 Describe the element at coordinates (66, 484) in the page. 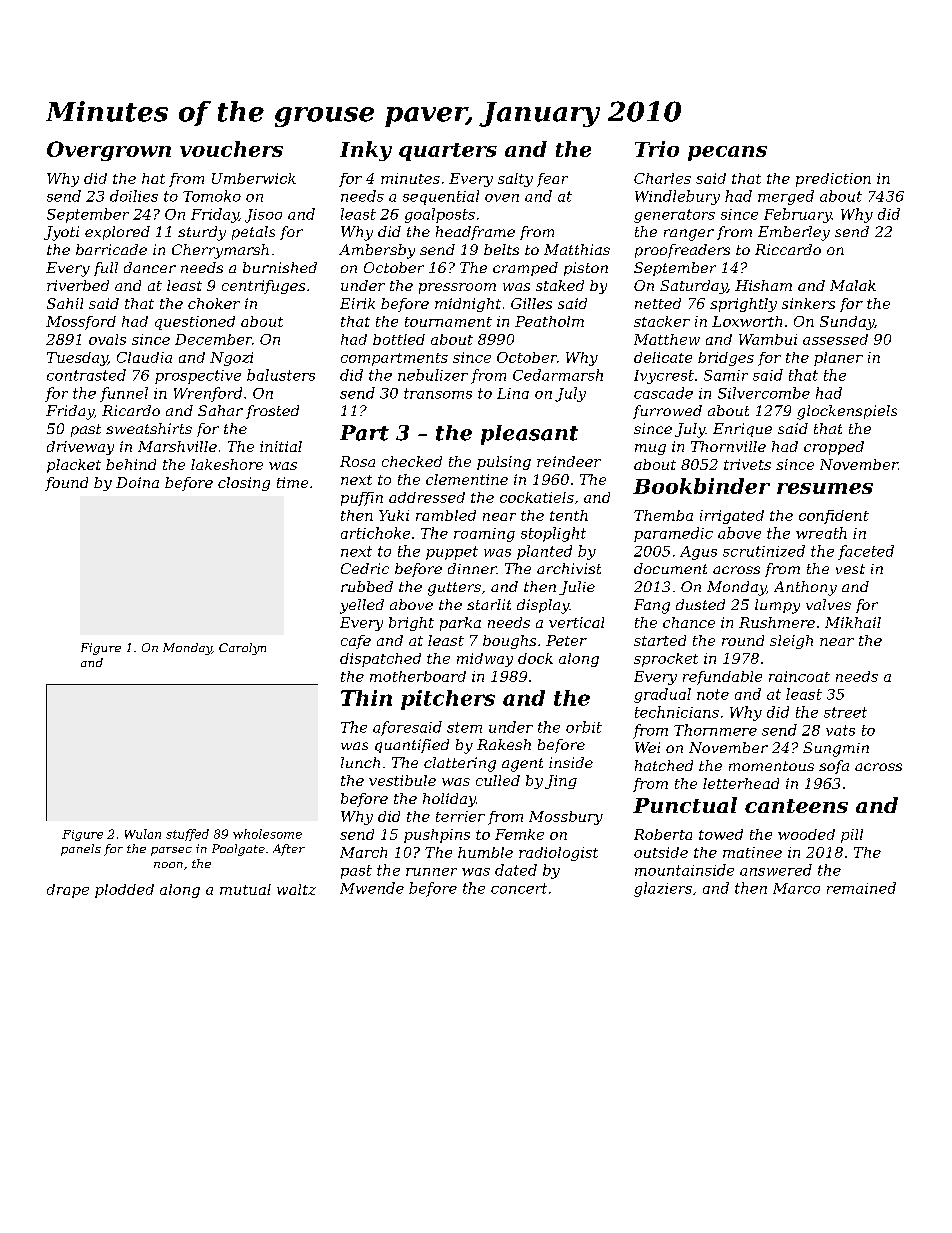

I see `found` at that location.
